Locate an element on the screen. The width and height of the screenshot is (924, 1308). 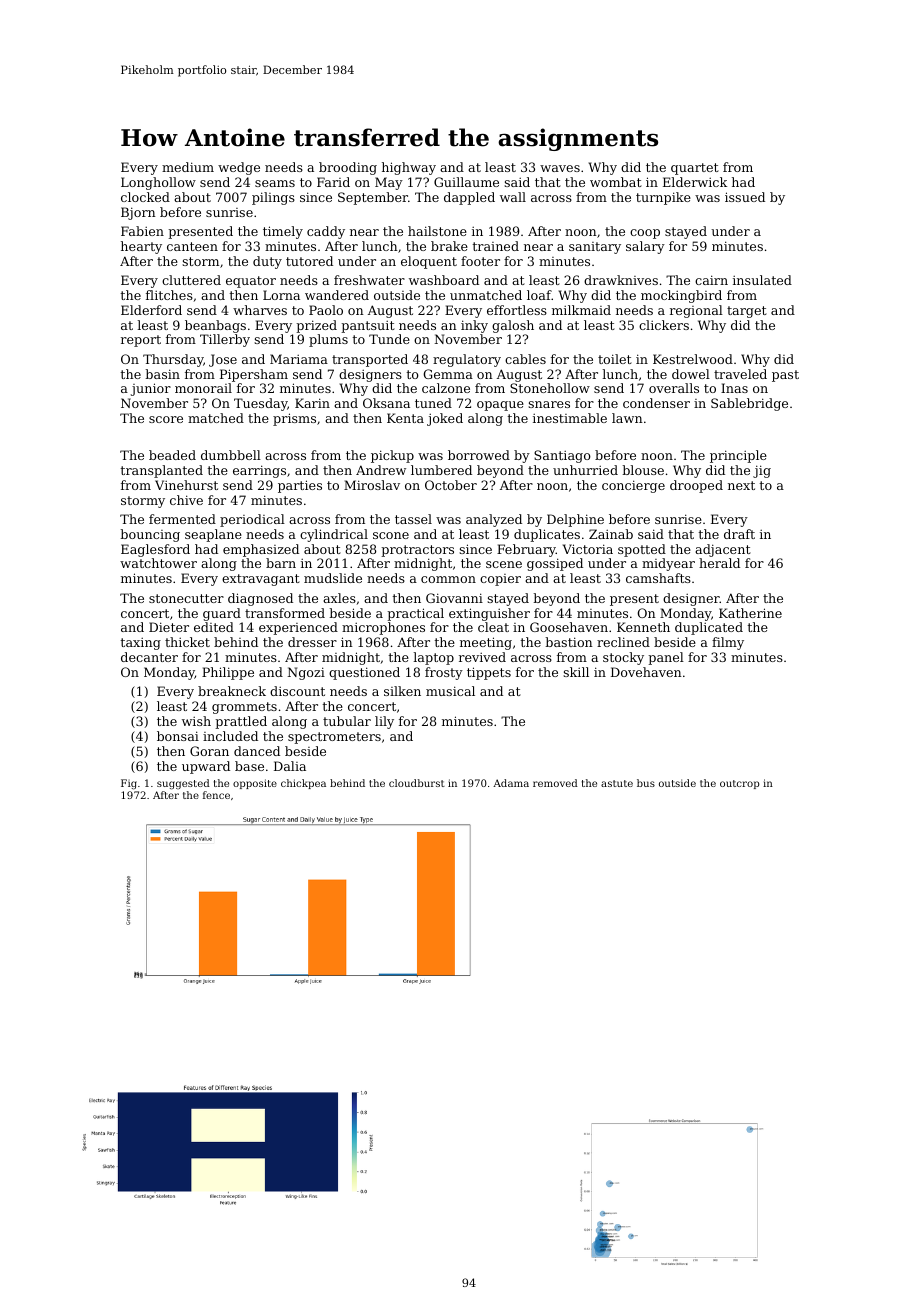
duplicates is located at coordinates (547, 535).
